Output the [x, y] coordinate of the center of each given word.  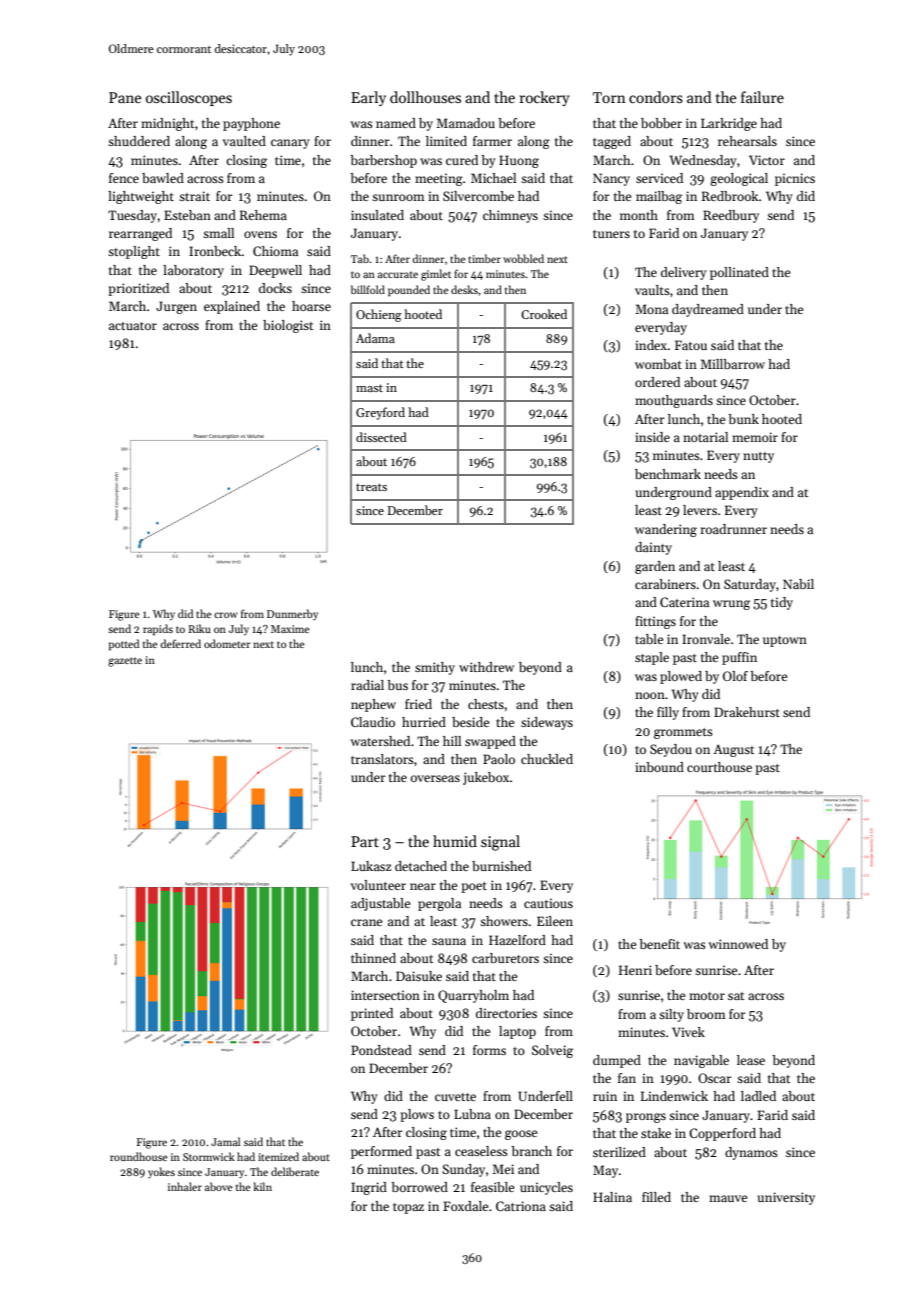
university [786, 1198]
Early [368, 98]
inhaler [185, 1186]
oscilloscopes [189, 98]
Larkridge [729, 124]
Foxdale [465, 1206]
